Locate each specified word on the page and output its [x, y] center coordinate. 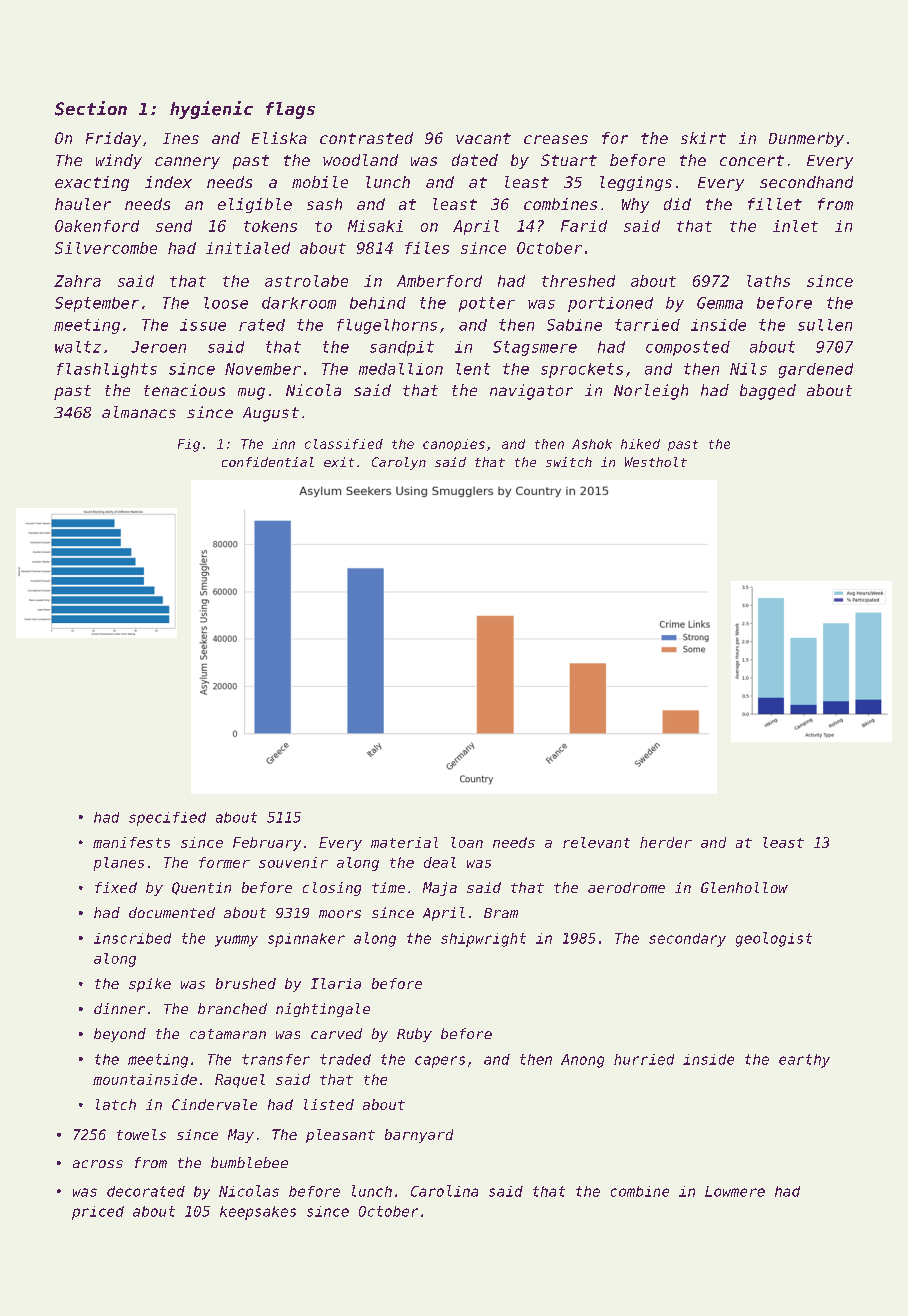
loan [467, 842]
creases [556, 139]
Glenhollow [744, 887]
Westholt [656, 462]
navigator [531, 392]
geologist [774, 939]
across [98, 1164]
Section [91, 108]
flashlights [107, 370]
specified [167, 819]
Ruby [414, 1035]
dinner [119, 1008]
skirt [703, 138]
